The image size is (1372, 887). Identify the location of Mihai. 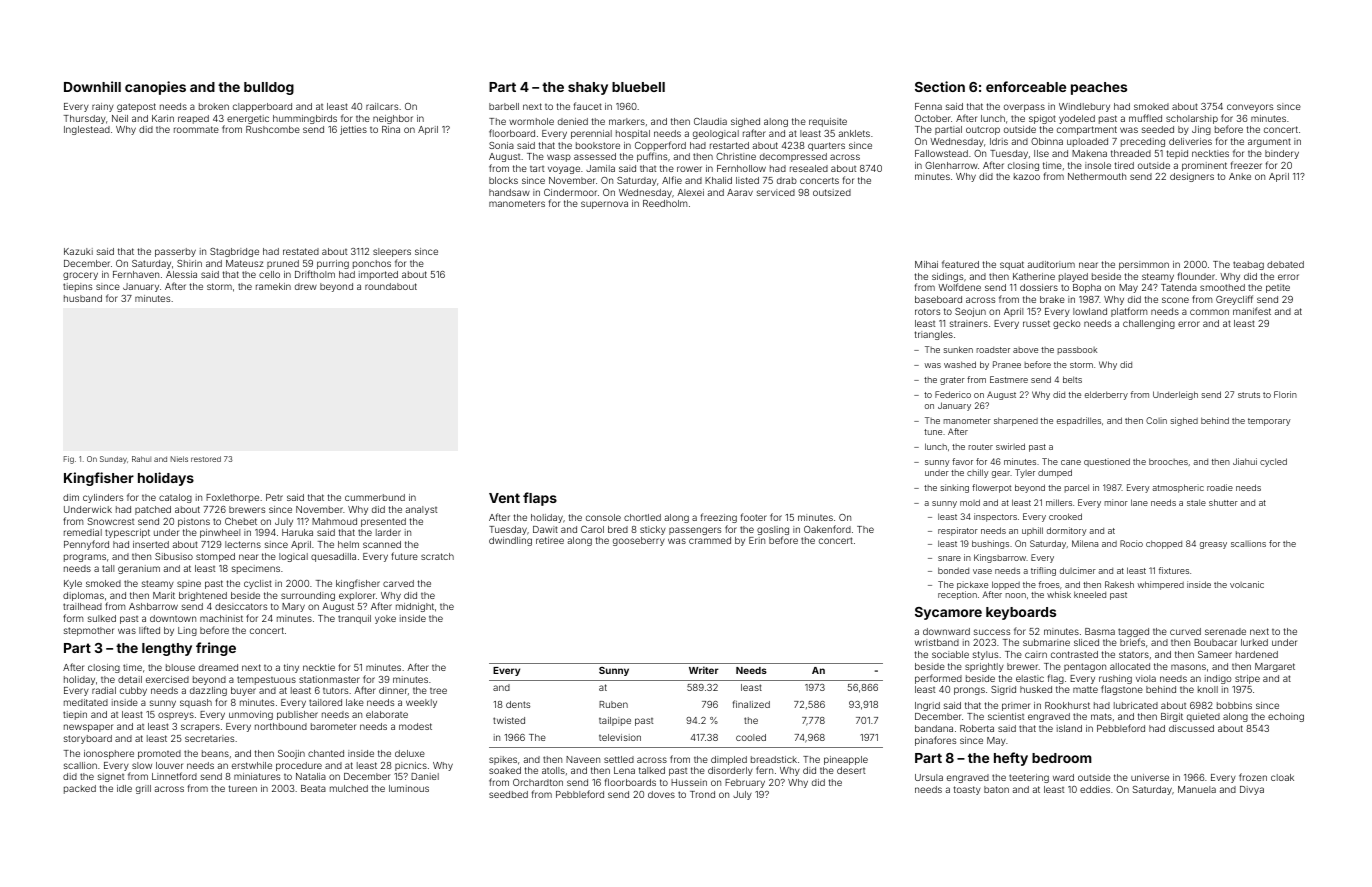
(926, 264).
